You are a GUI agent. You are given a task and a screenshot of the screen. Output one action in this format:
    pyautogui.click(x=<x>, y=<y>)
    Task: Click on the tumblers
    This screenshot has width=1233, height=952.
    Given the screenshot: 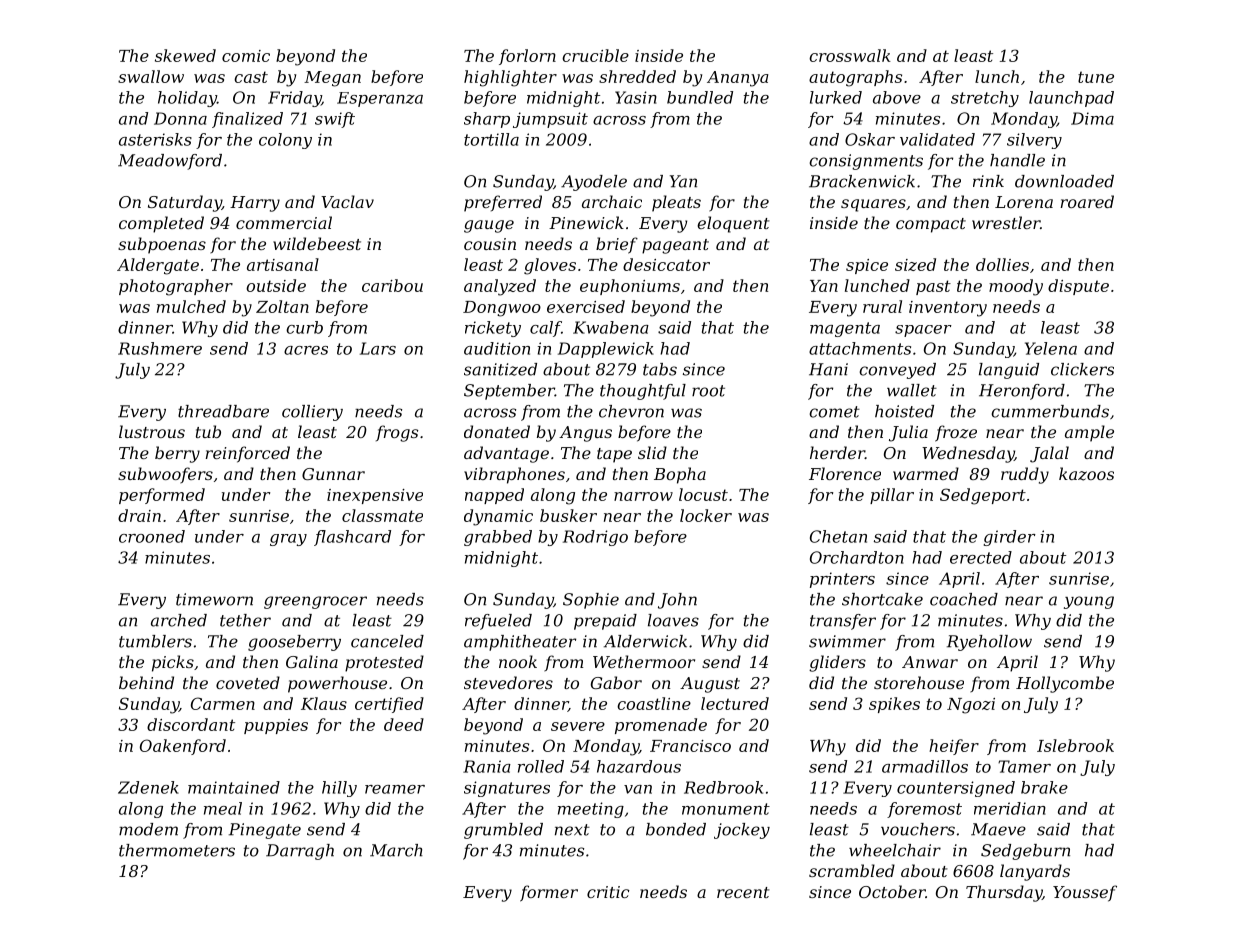 What is the action you would take?
    pyautogui.click(x=155, y=641)
